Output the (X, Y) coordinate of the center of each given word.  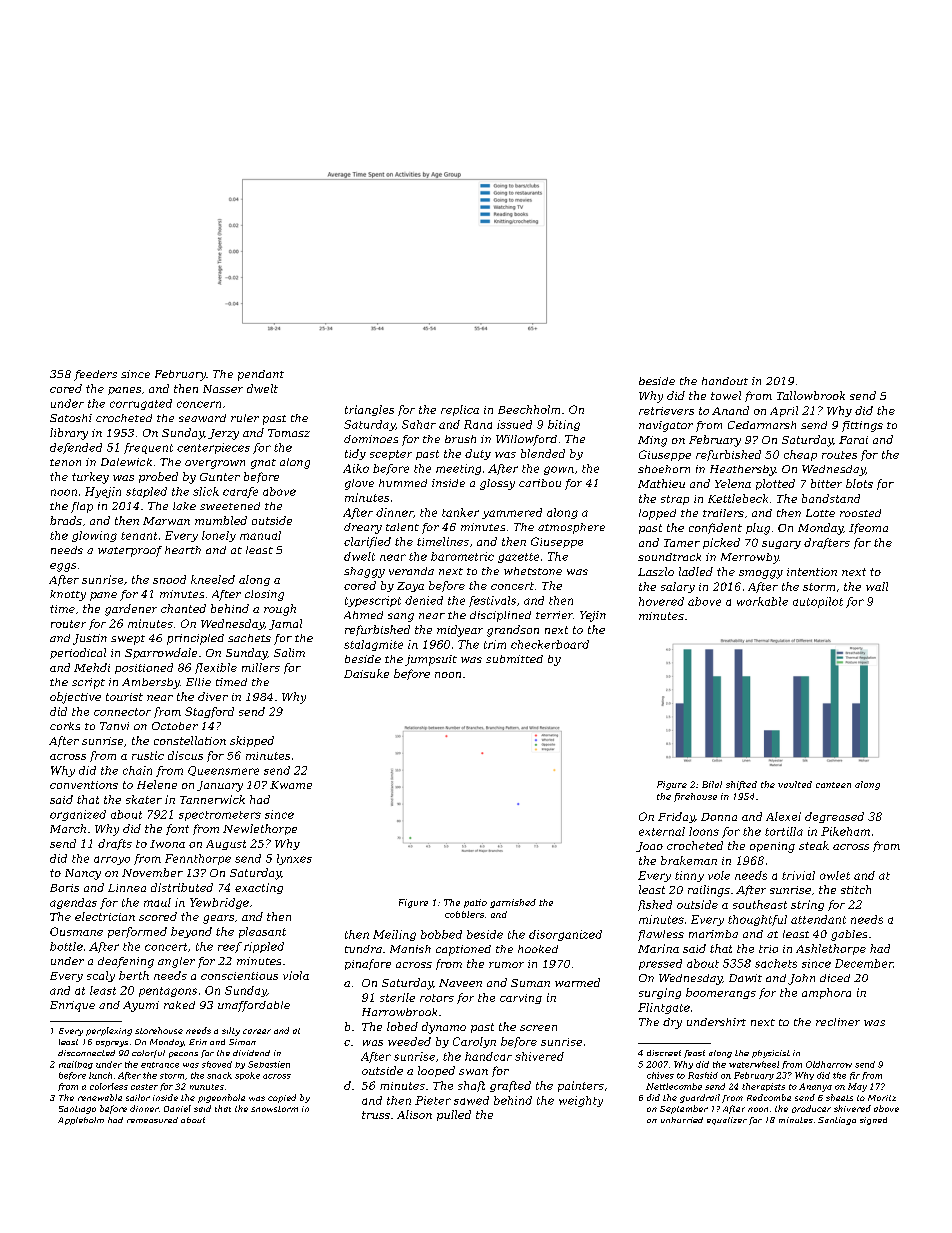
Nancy (83, 874)
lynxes (294, 859)
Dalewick (126, 462)
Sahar (419, 424)
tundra (363, 949)
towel (726, 395)
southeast (760, 904)
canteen (833, 785)
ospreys (112, 1044)
